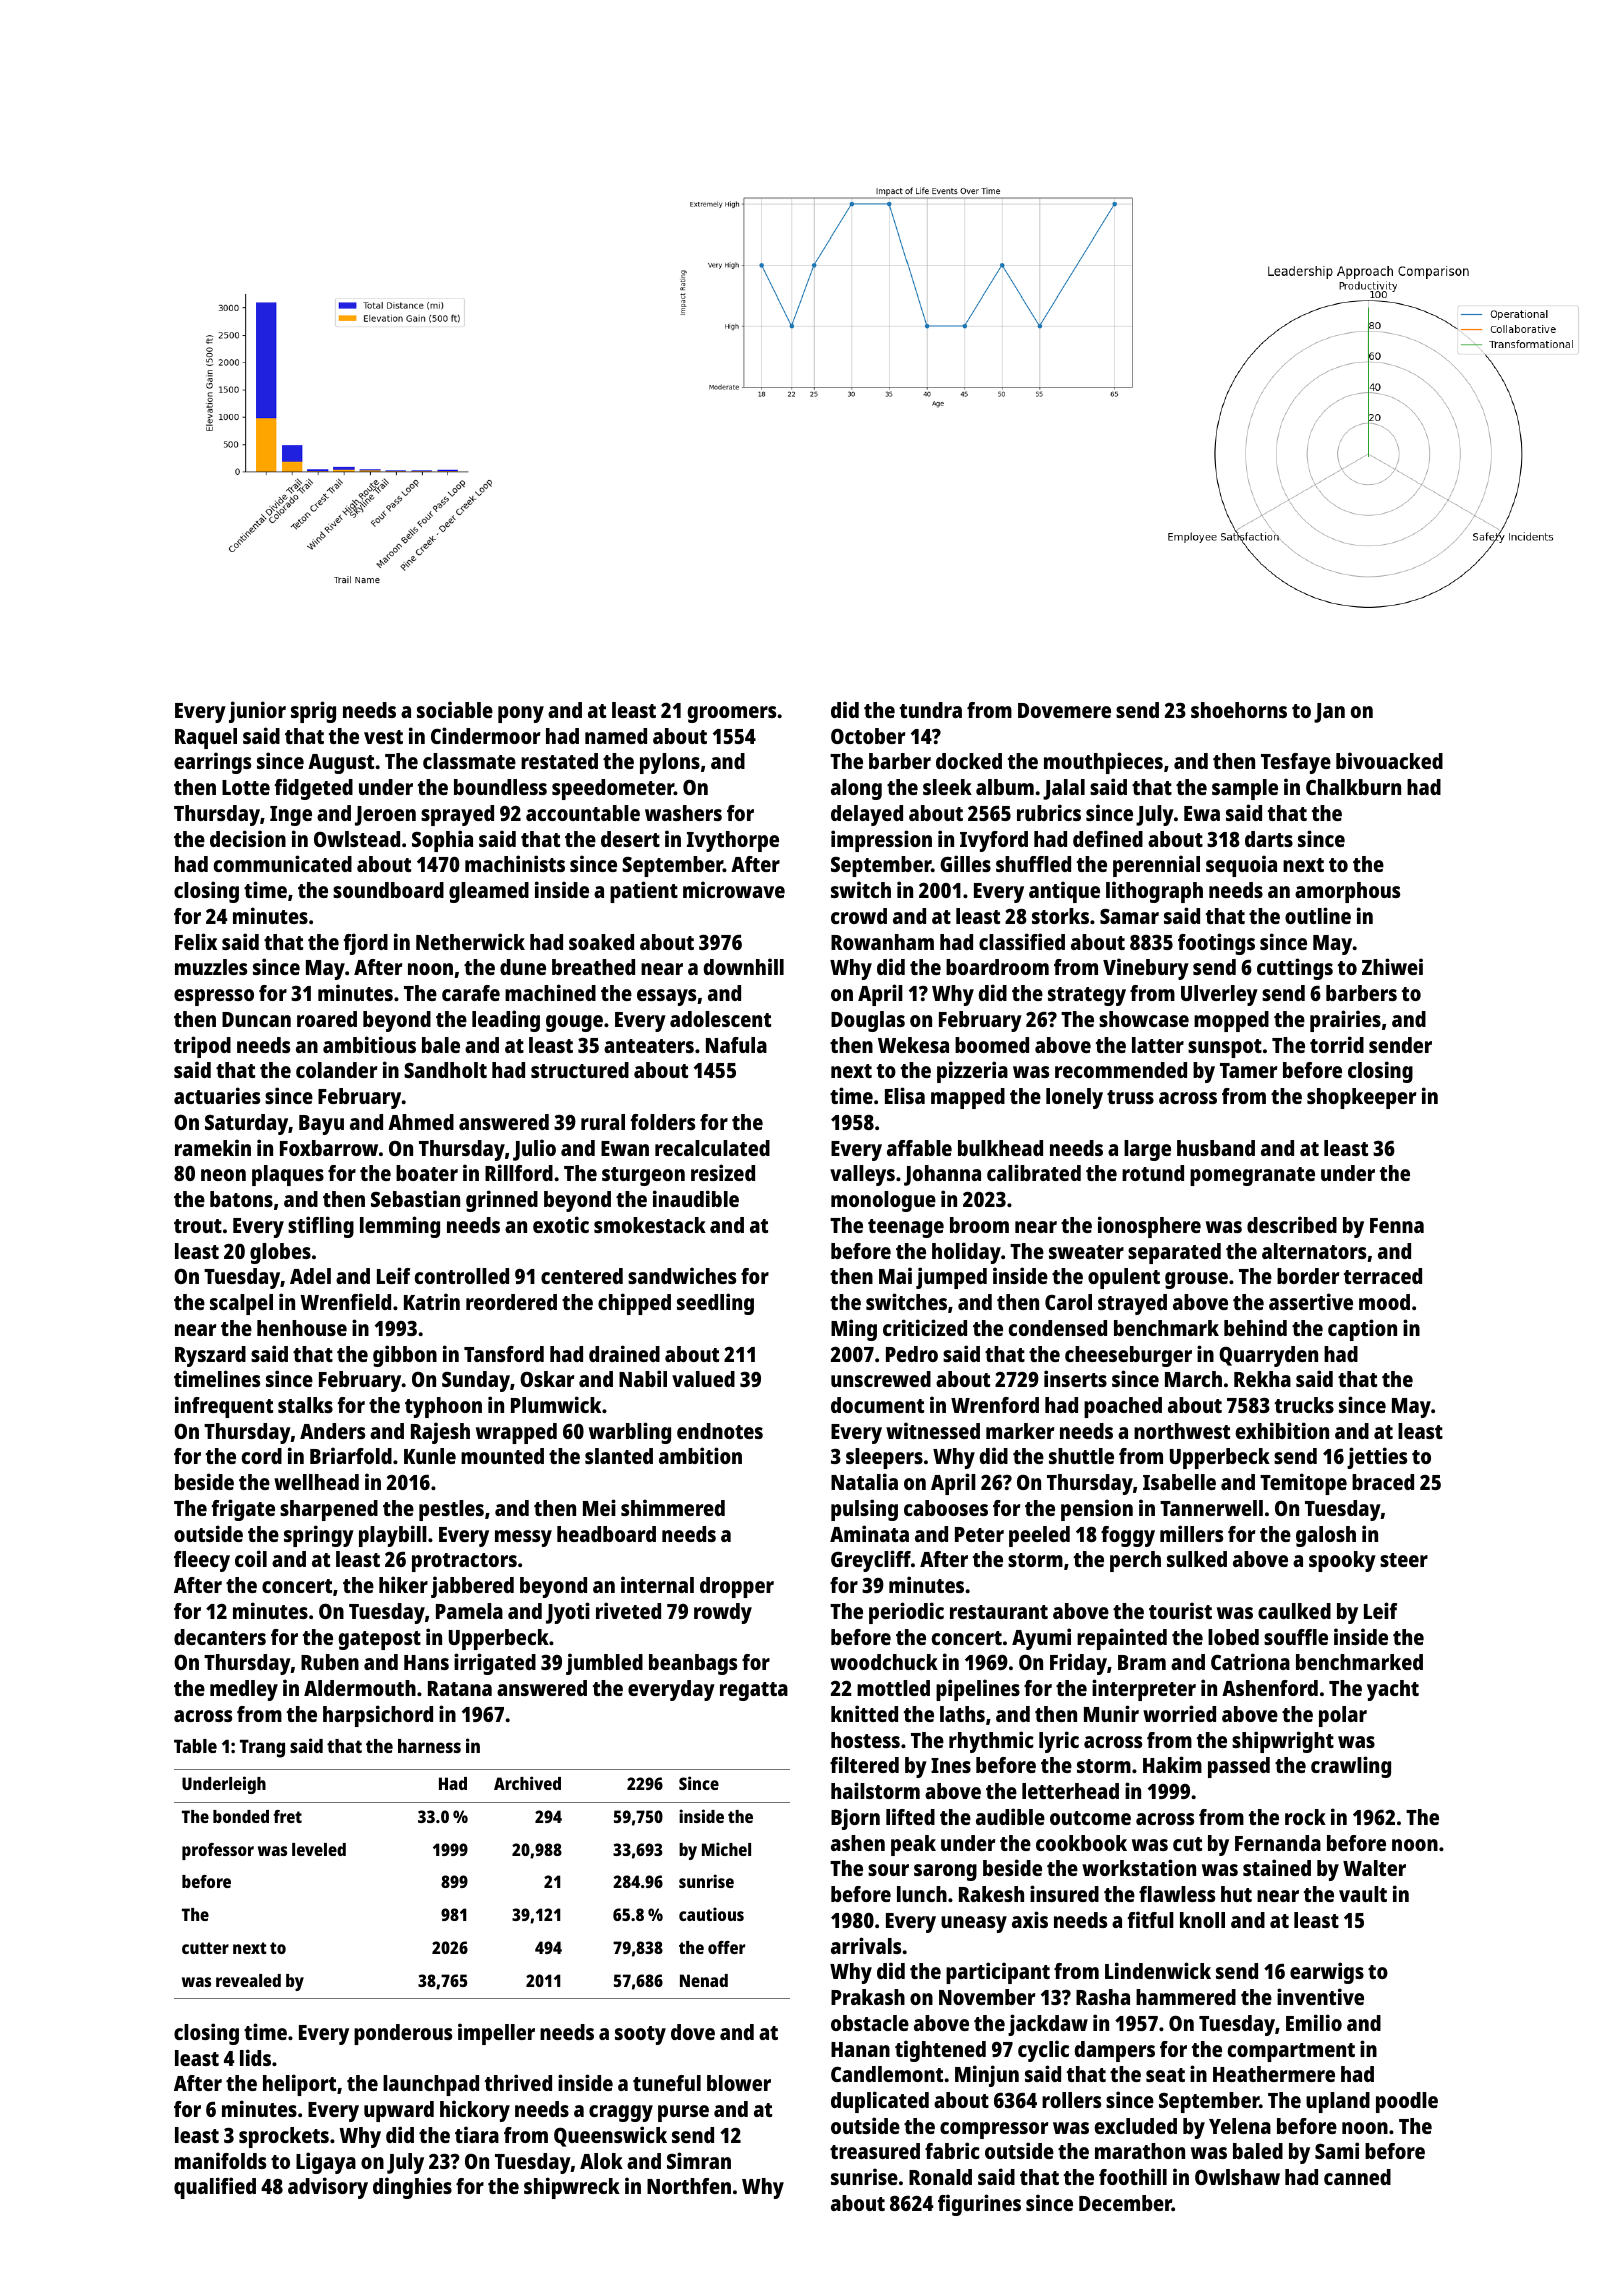 The image size is (1620, 2292). I want to click on rowdy, so click(723, 1613).
